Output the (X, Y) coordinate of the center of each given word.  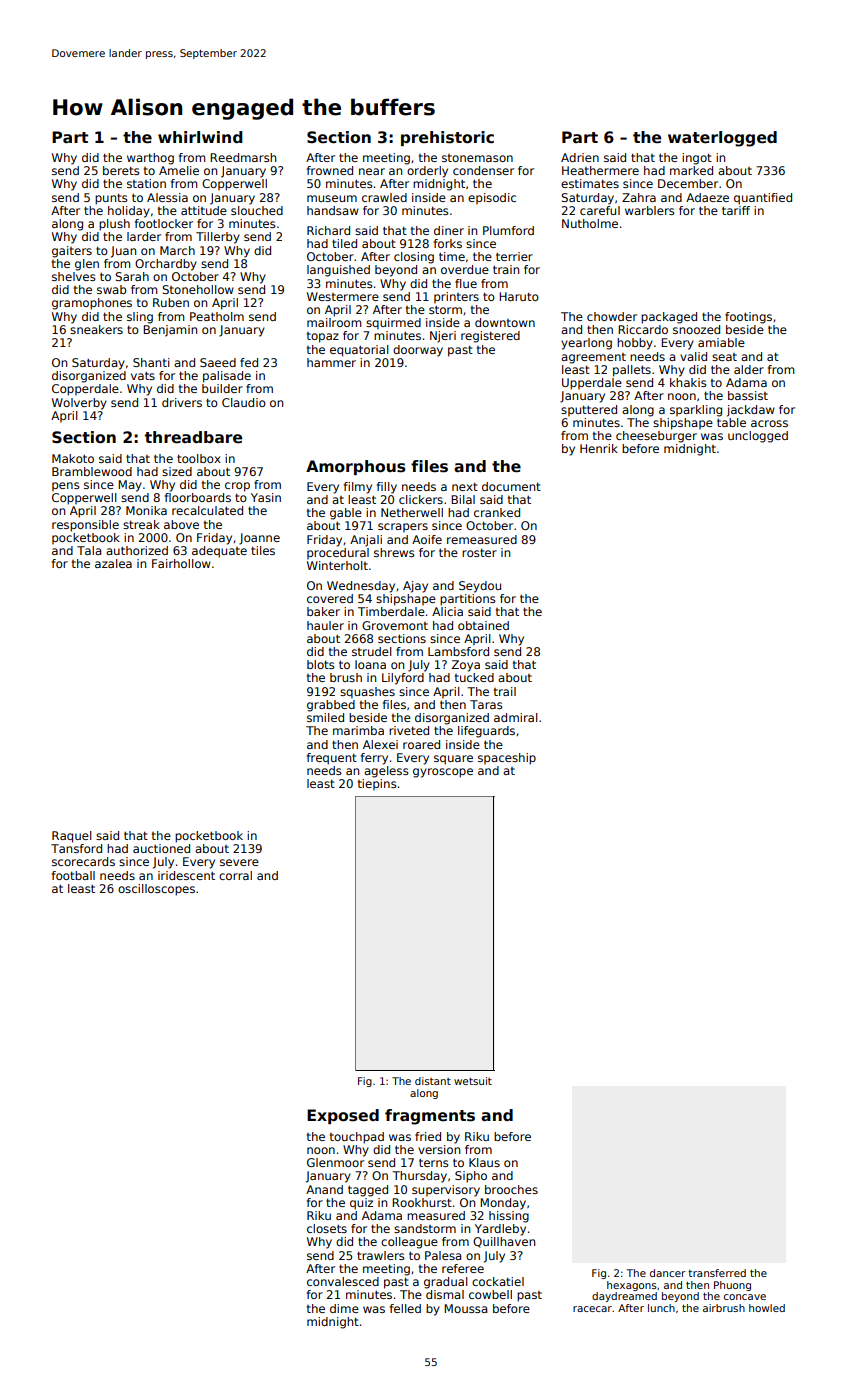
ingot (697, 159)
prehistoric (447, 138)
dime (344, 1308)
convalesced (343, 1281)
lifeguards (486, 732)
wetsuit (473, 1081)
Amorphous (356, 467)
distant (433, 1081)
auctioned (161, 848)
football (73, 875)
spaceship (507, 759)
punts (111, 199)
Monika (146, 510)
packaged (669, 318)
